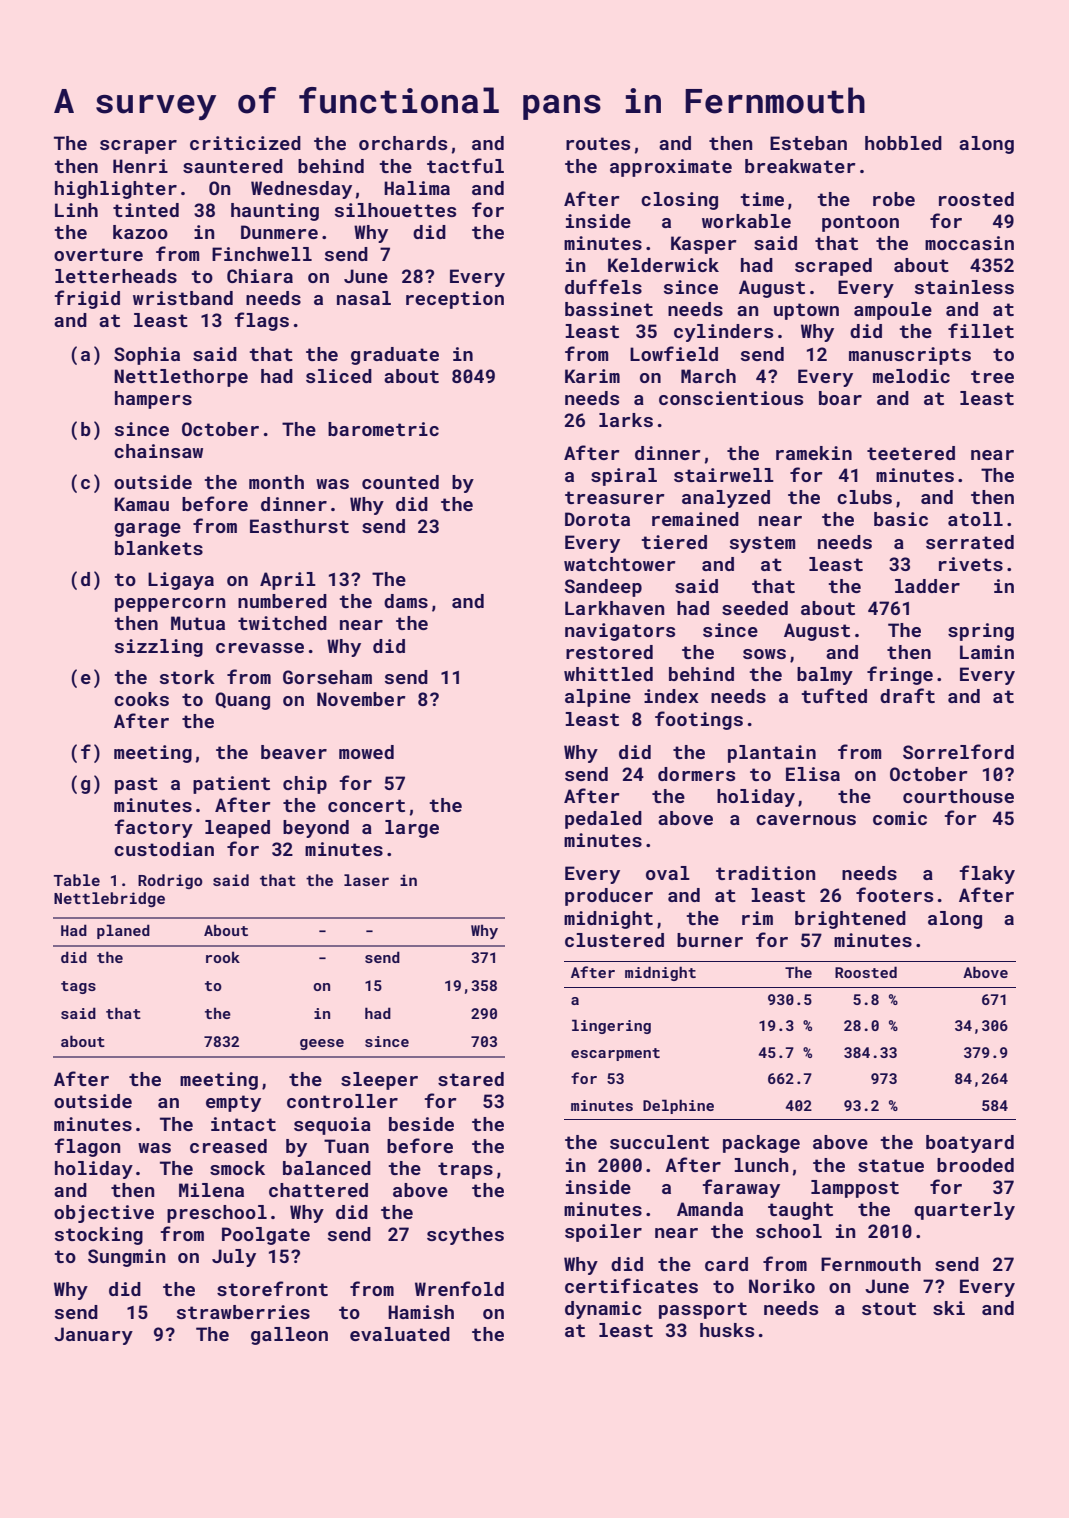 This screenshot has height=1518, width=1069. Describe the element at coordinates (170, 881) in the screenshot. I see `Rodrigo` at that location.
